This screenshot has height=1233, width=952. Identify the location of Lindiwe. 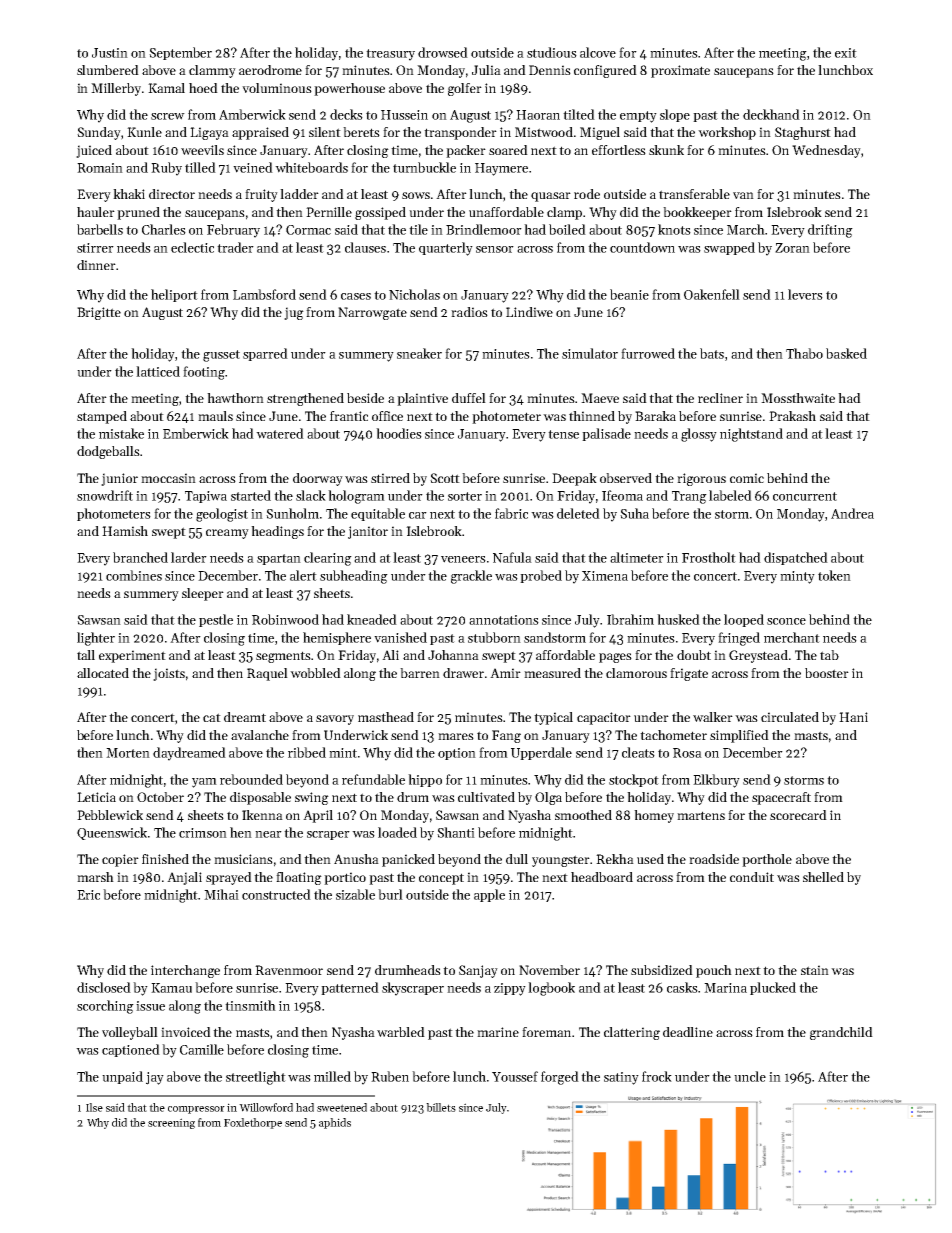
(529, 312).
